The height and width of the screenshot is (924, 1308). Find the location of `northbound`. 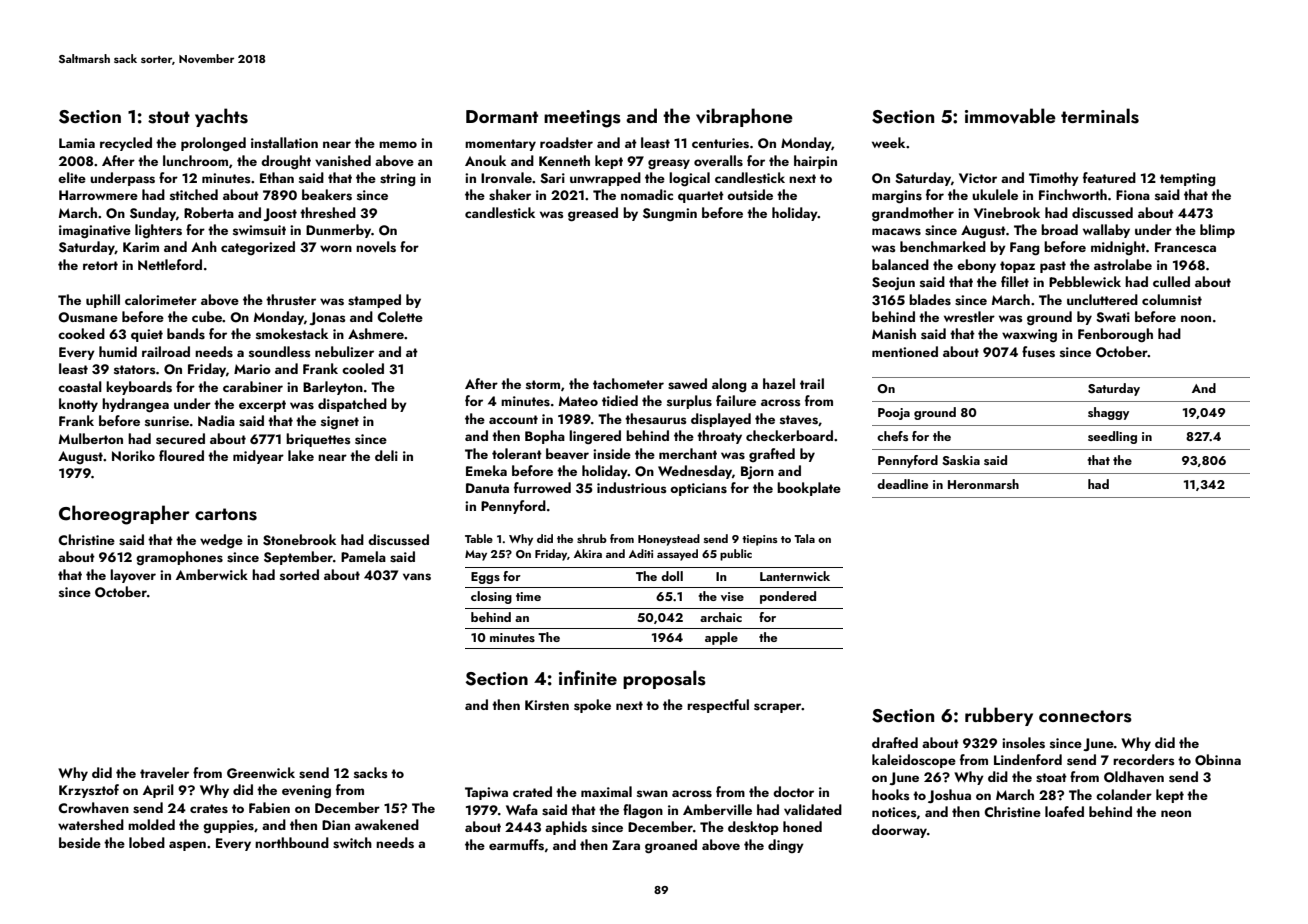

northbound is located at coordinates (292, 842).
